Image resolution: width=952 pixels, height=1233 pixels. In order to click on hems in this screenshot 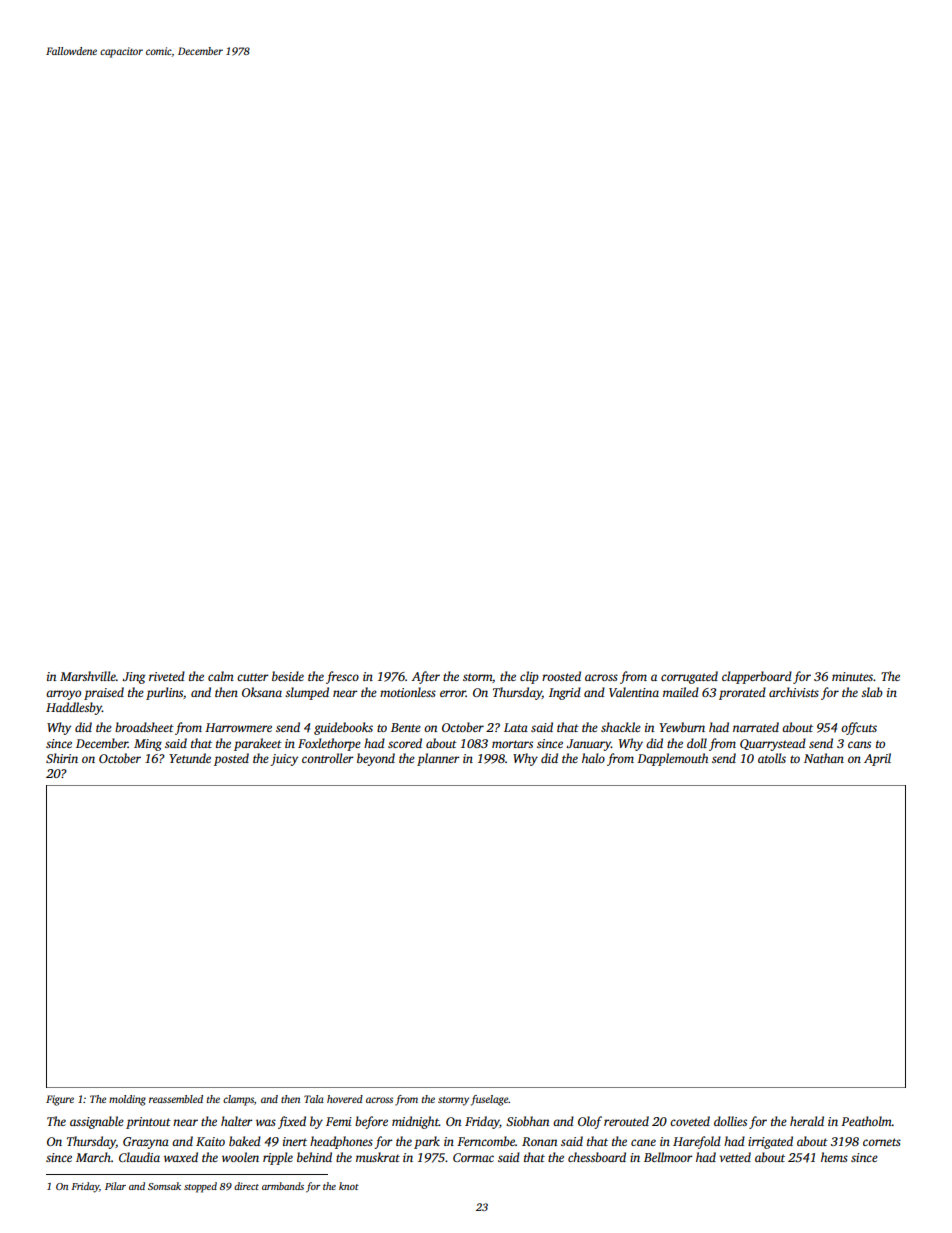, I will do `click(834, 1157)`.
